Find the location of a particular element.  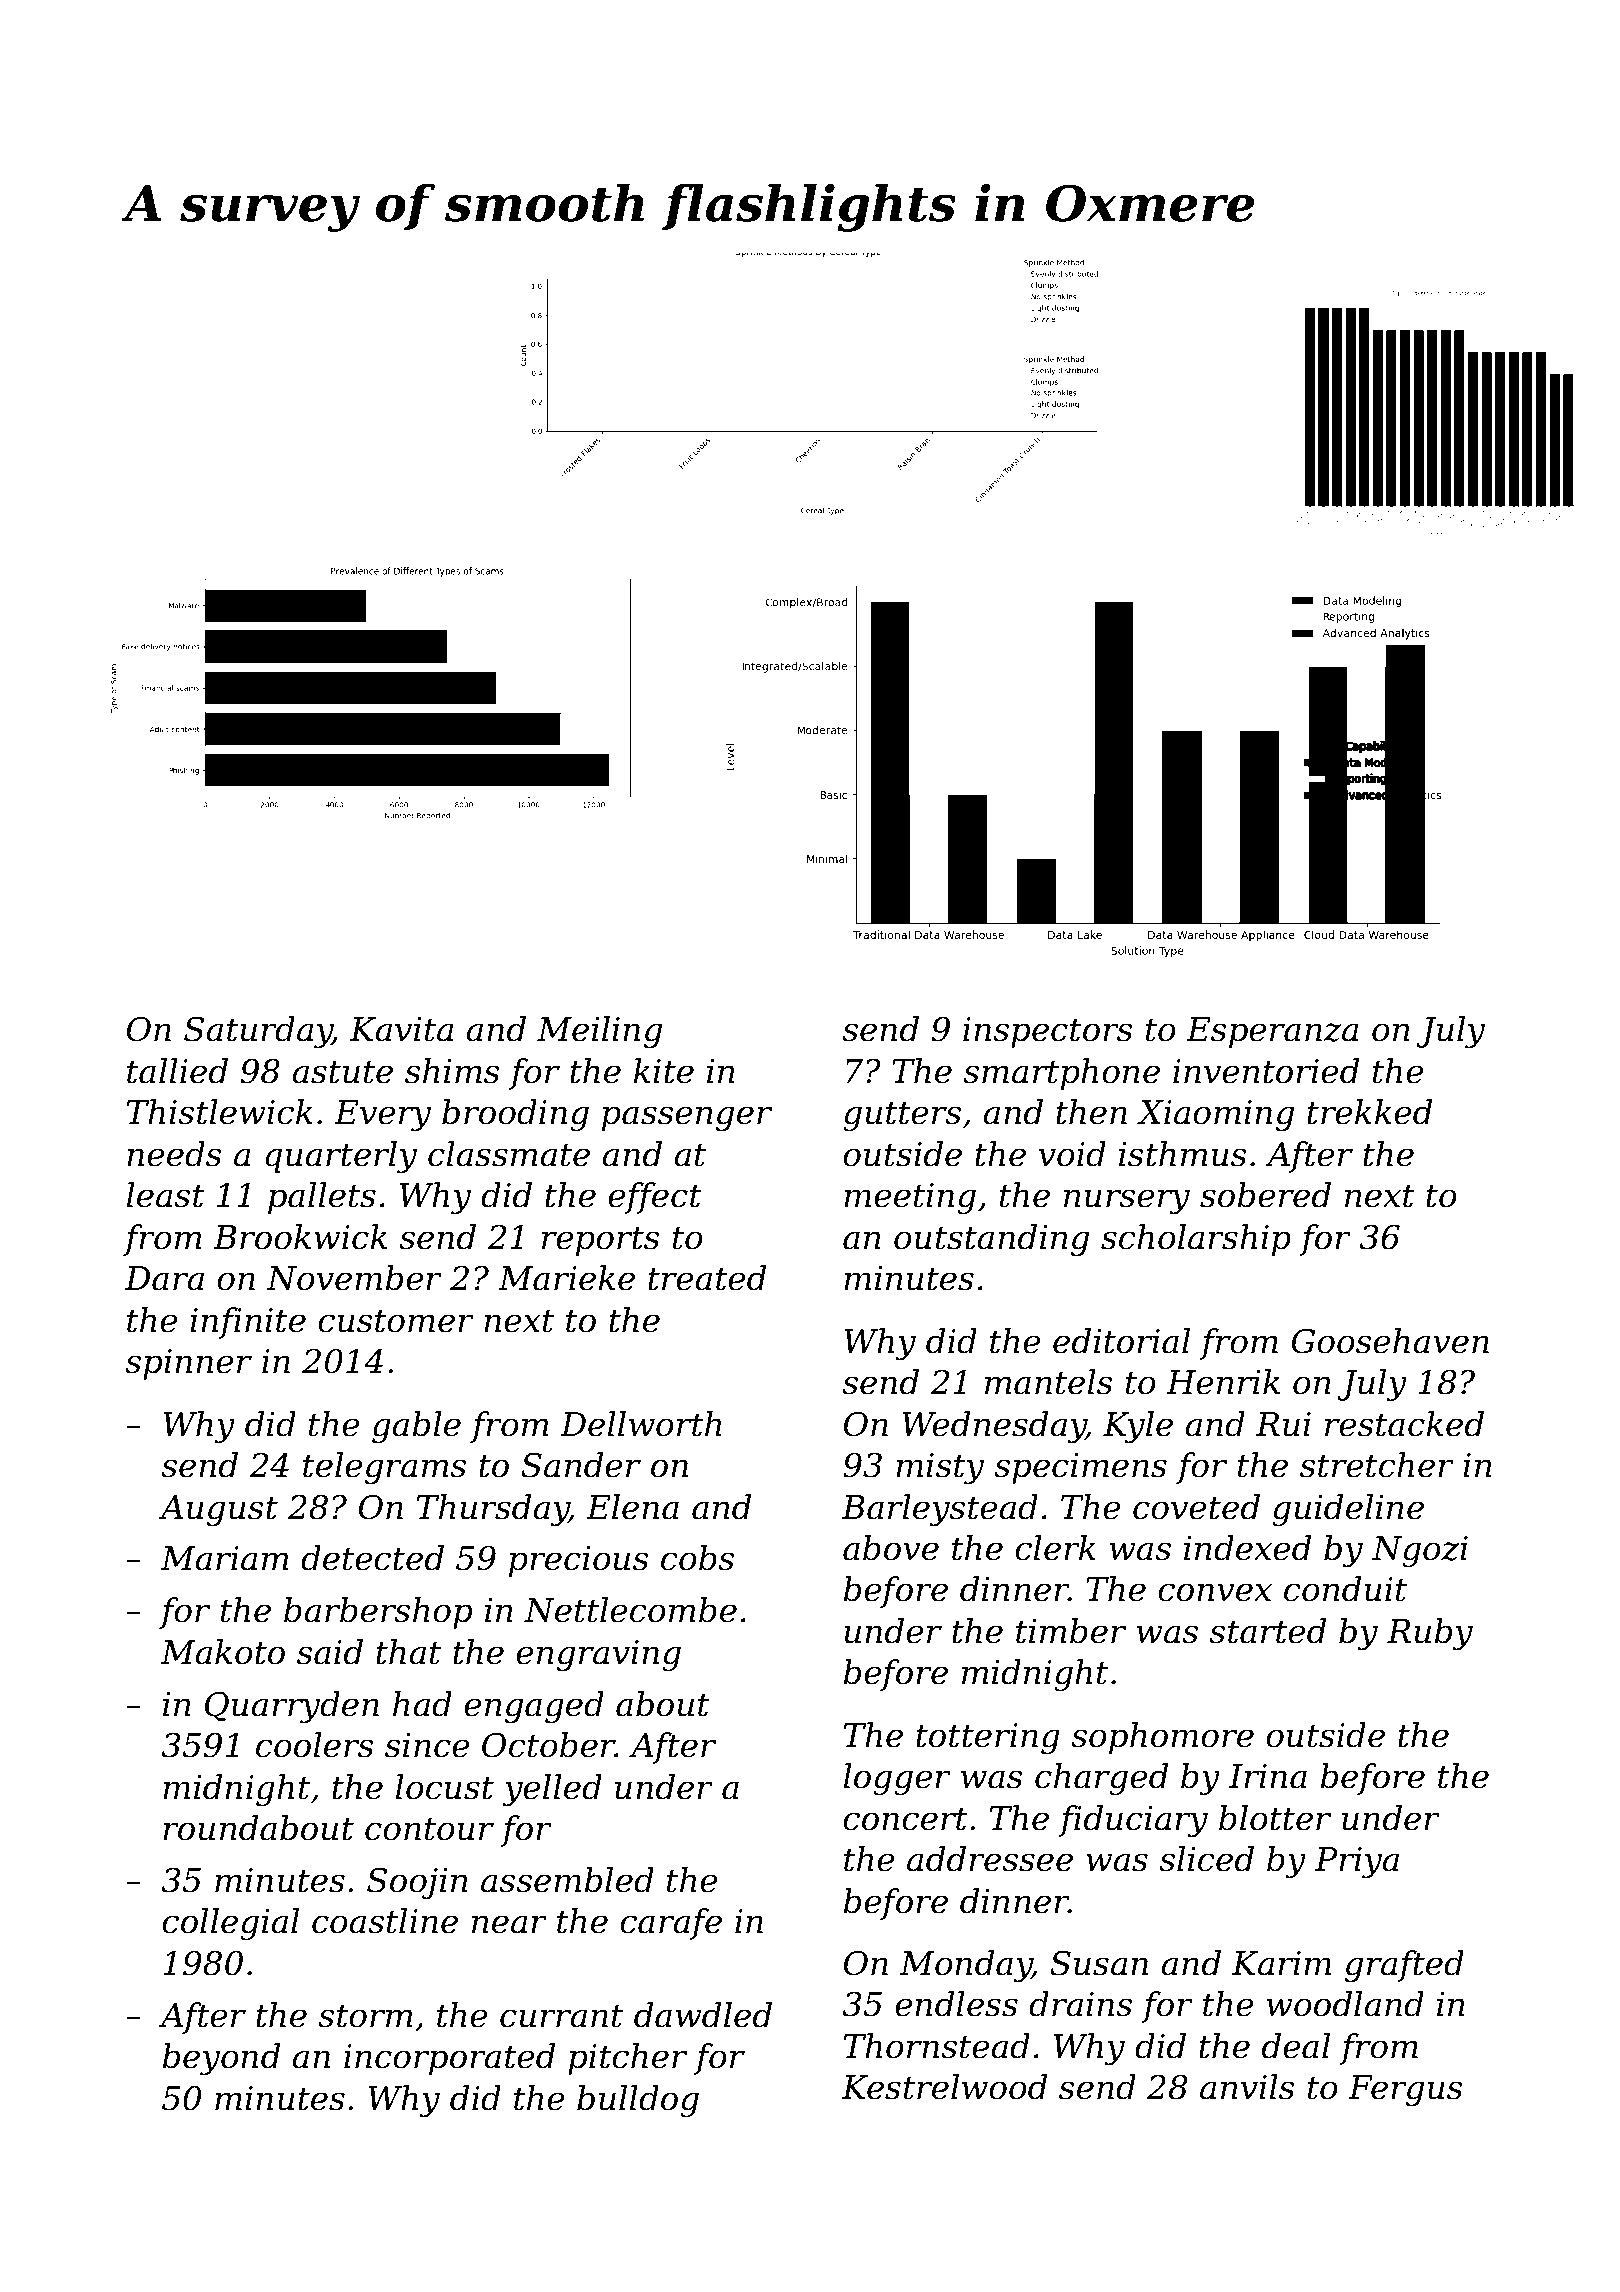

tallied is located at coordinates (177, 1071).
